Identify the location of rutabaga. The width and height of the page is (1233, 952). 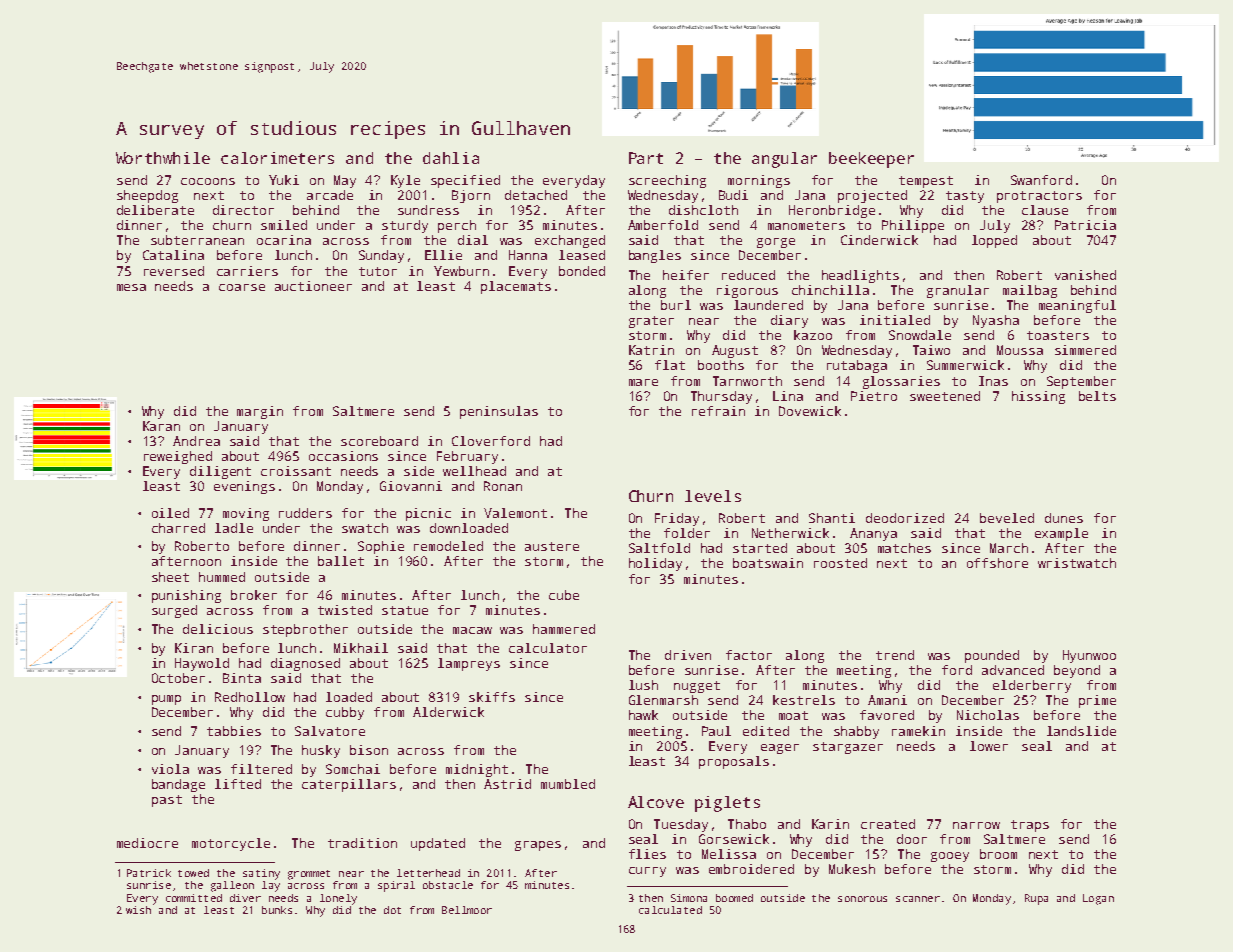
(857, 366).
